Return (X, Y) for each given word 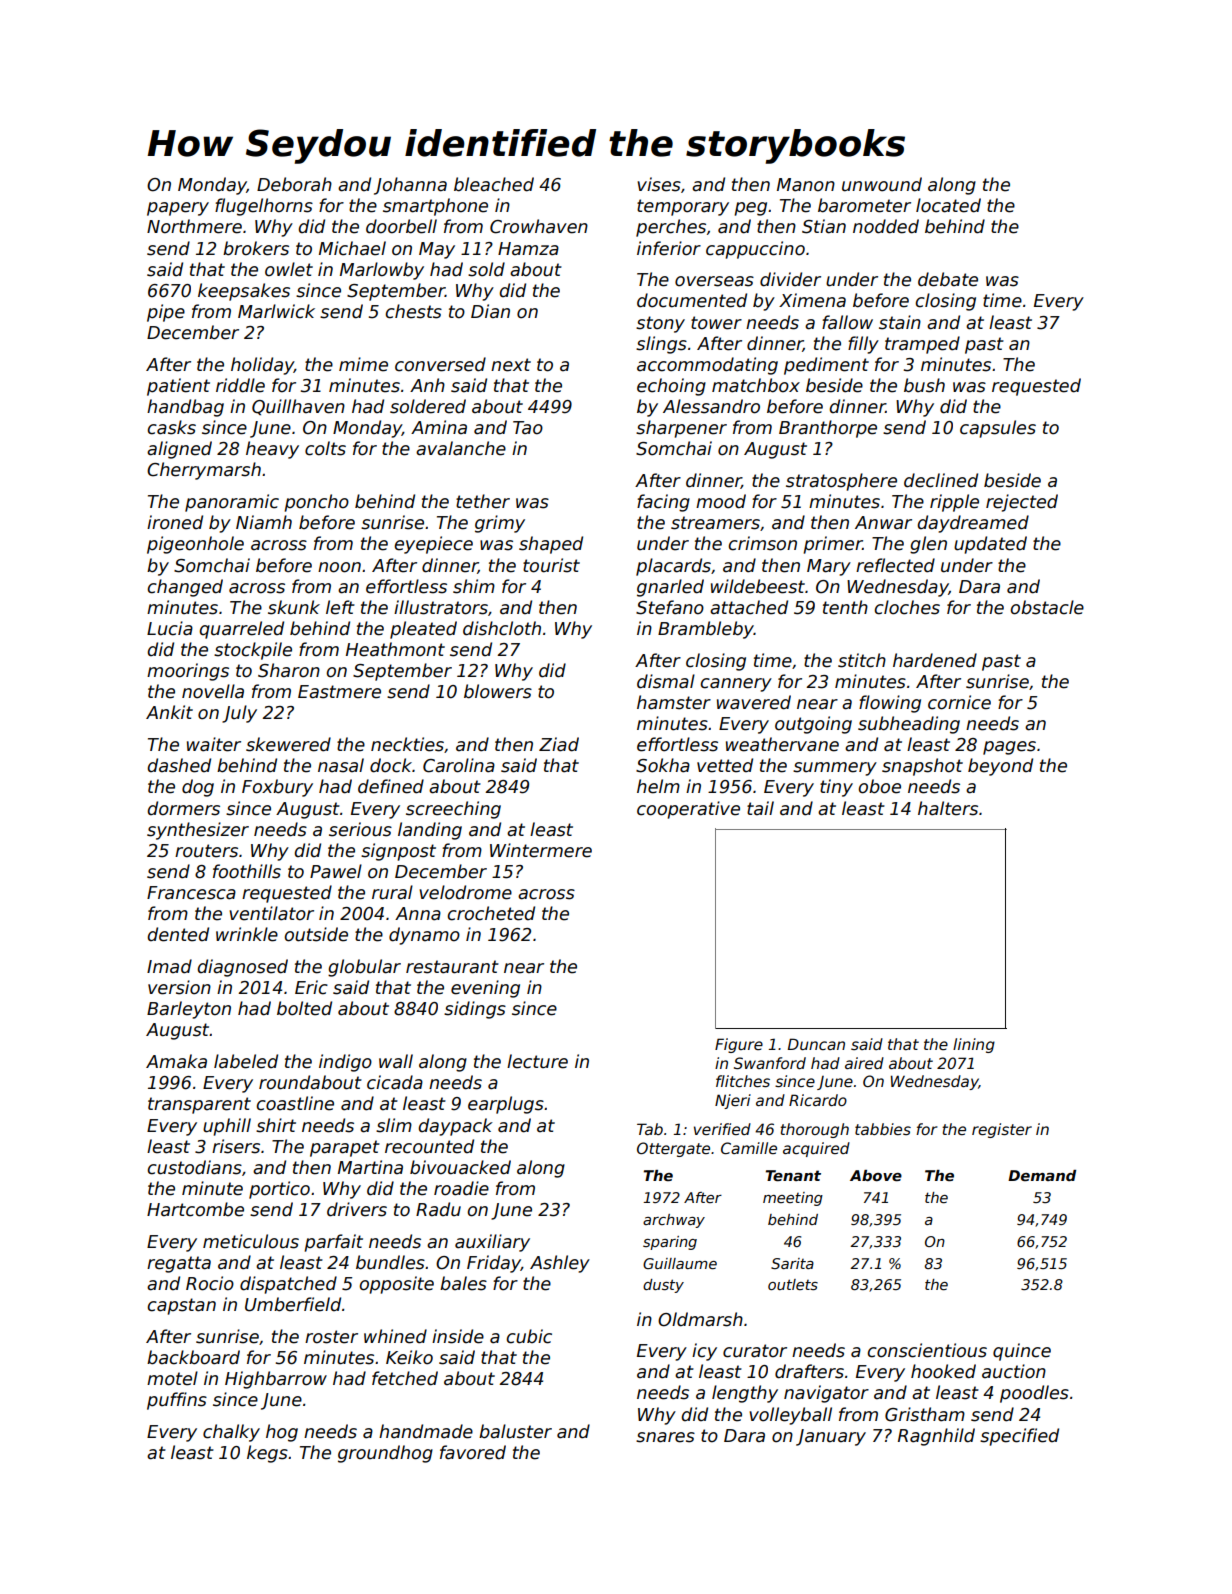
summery (835, 769)
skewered (288, 744)
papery (178, 209)
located (948, 205)
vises (659, 184)
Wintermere (541, 850)
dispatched (288, 1285)
